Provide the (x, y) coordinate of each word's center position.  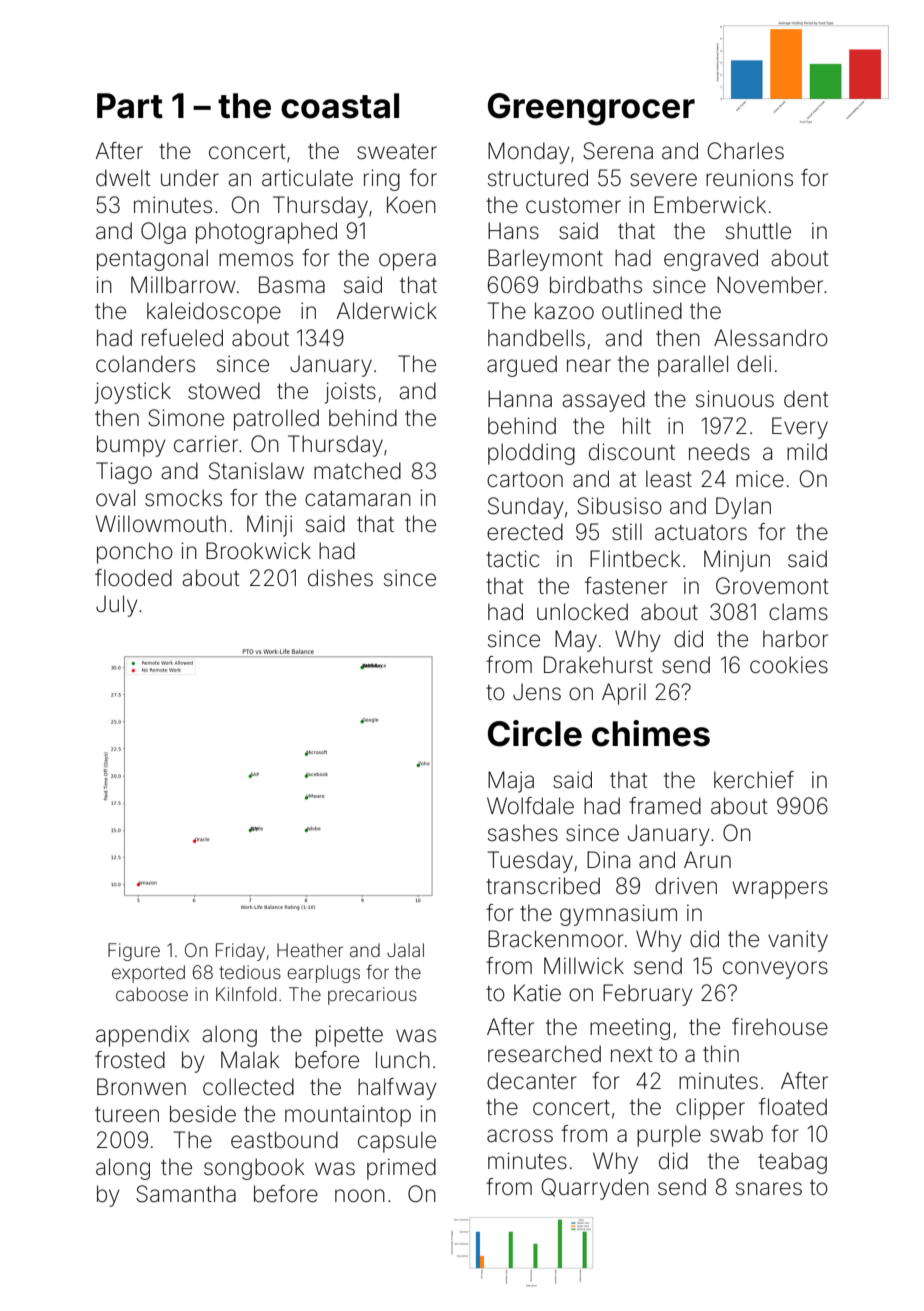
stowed (224, 391)
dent (806, 399)
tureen (127, 1115)
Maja (511, 782)
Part (130, 106)
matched (357, 471)
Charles (746, 151)
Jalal (405, 950)
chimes (651, 733)
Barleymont (545, 260)
